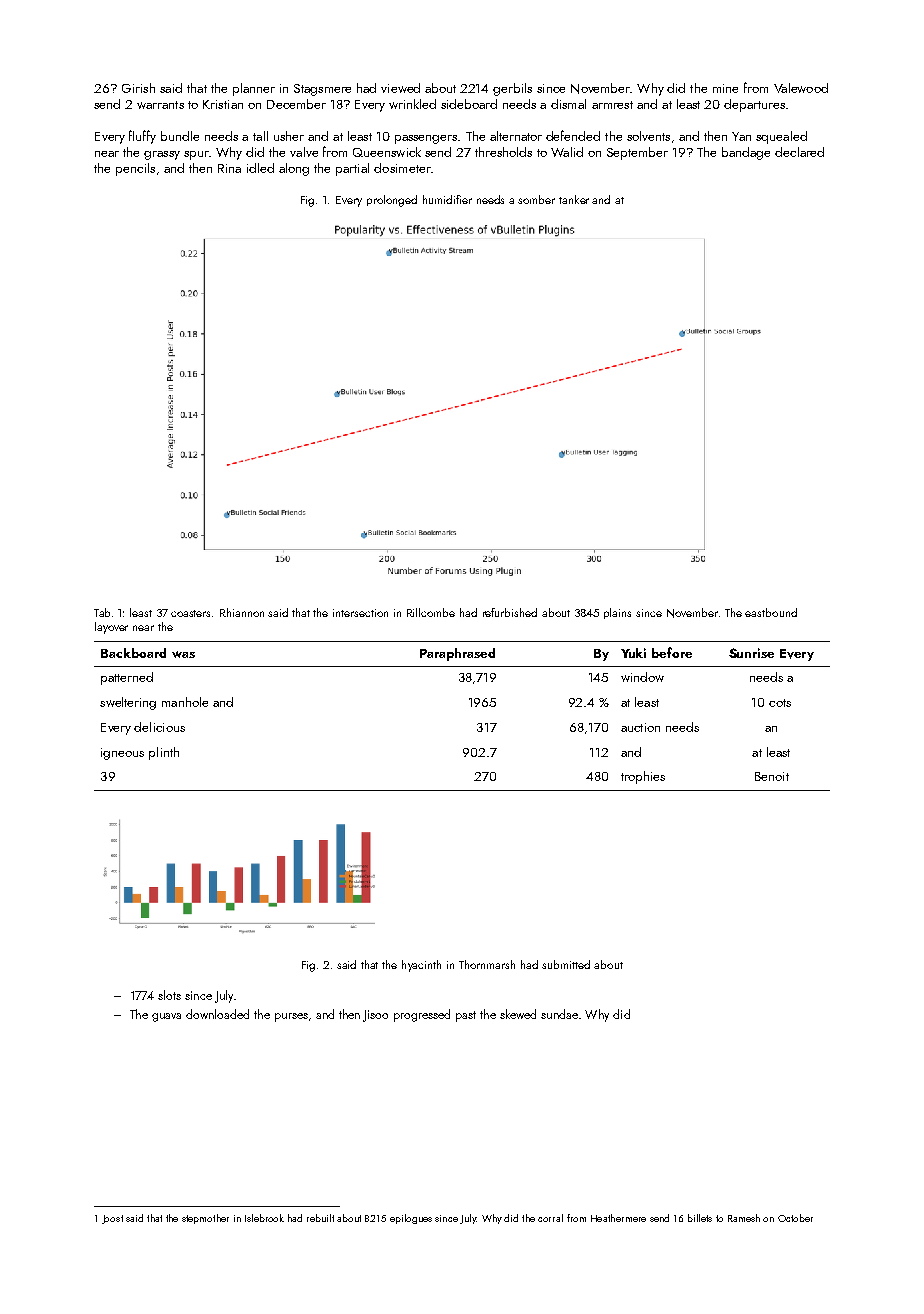 This image has width=924, height=1314. What do you see at coordinates (567, 152) in the image?
I see `Walid` at bounding box center [567, 152].
